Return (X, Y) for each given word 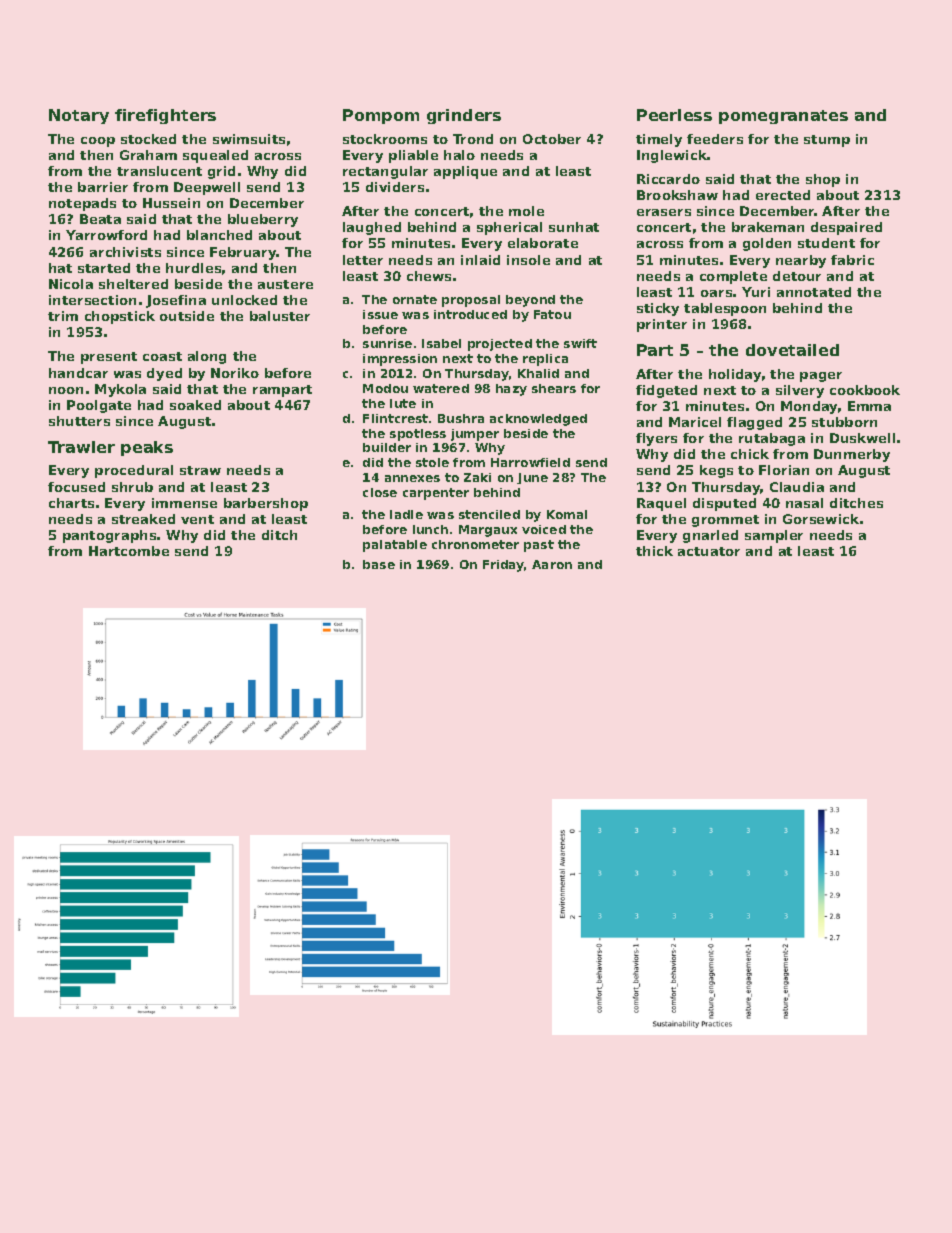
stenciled (489, 514)
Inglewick (672, 156)
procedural (134, 471)
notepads (82, 204)
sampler (774, 536)
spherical (509, 228)
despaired (846, 228)
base (379, 564)
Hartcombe (129, 551)
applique (465, 172)
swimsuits (249, 139)
